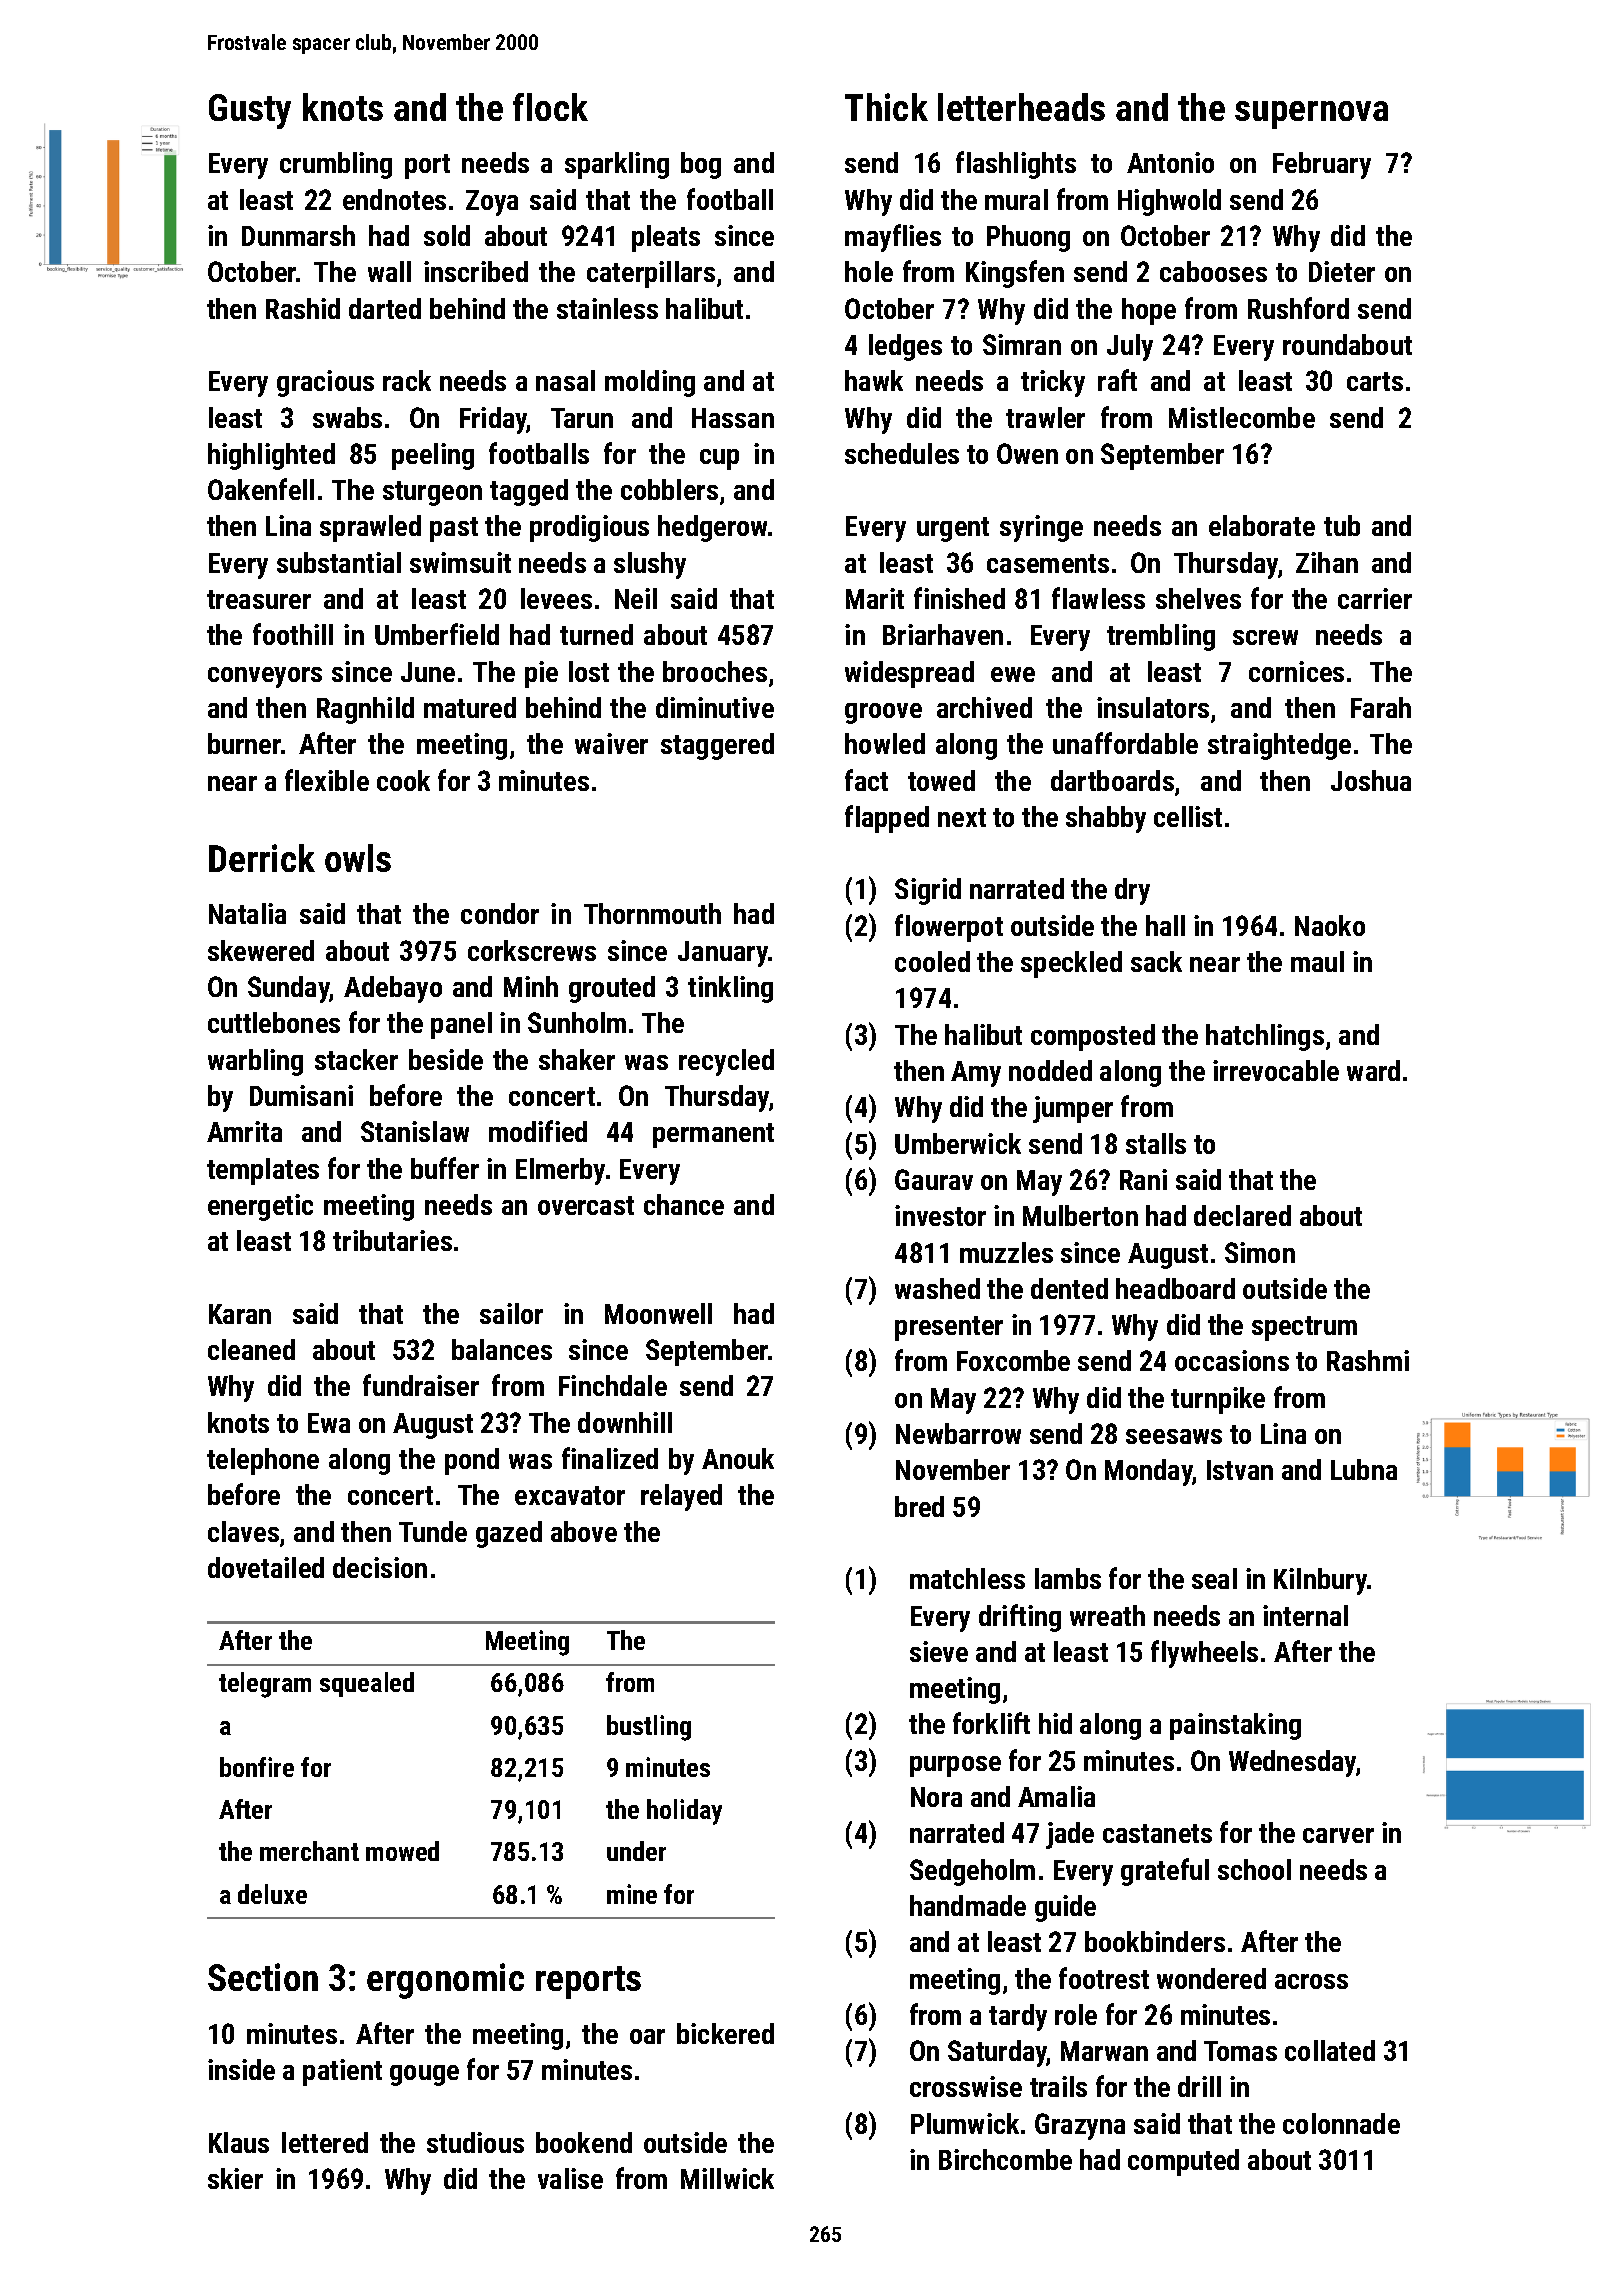 The image size is (1620, 2292). I want to click on Anouk, so click(738, 1458).
